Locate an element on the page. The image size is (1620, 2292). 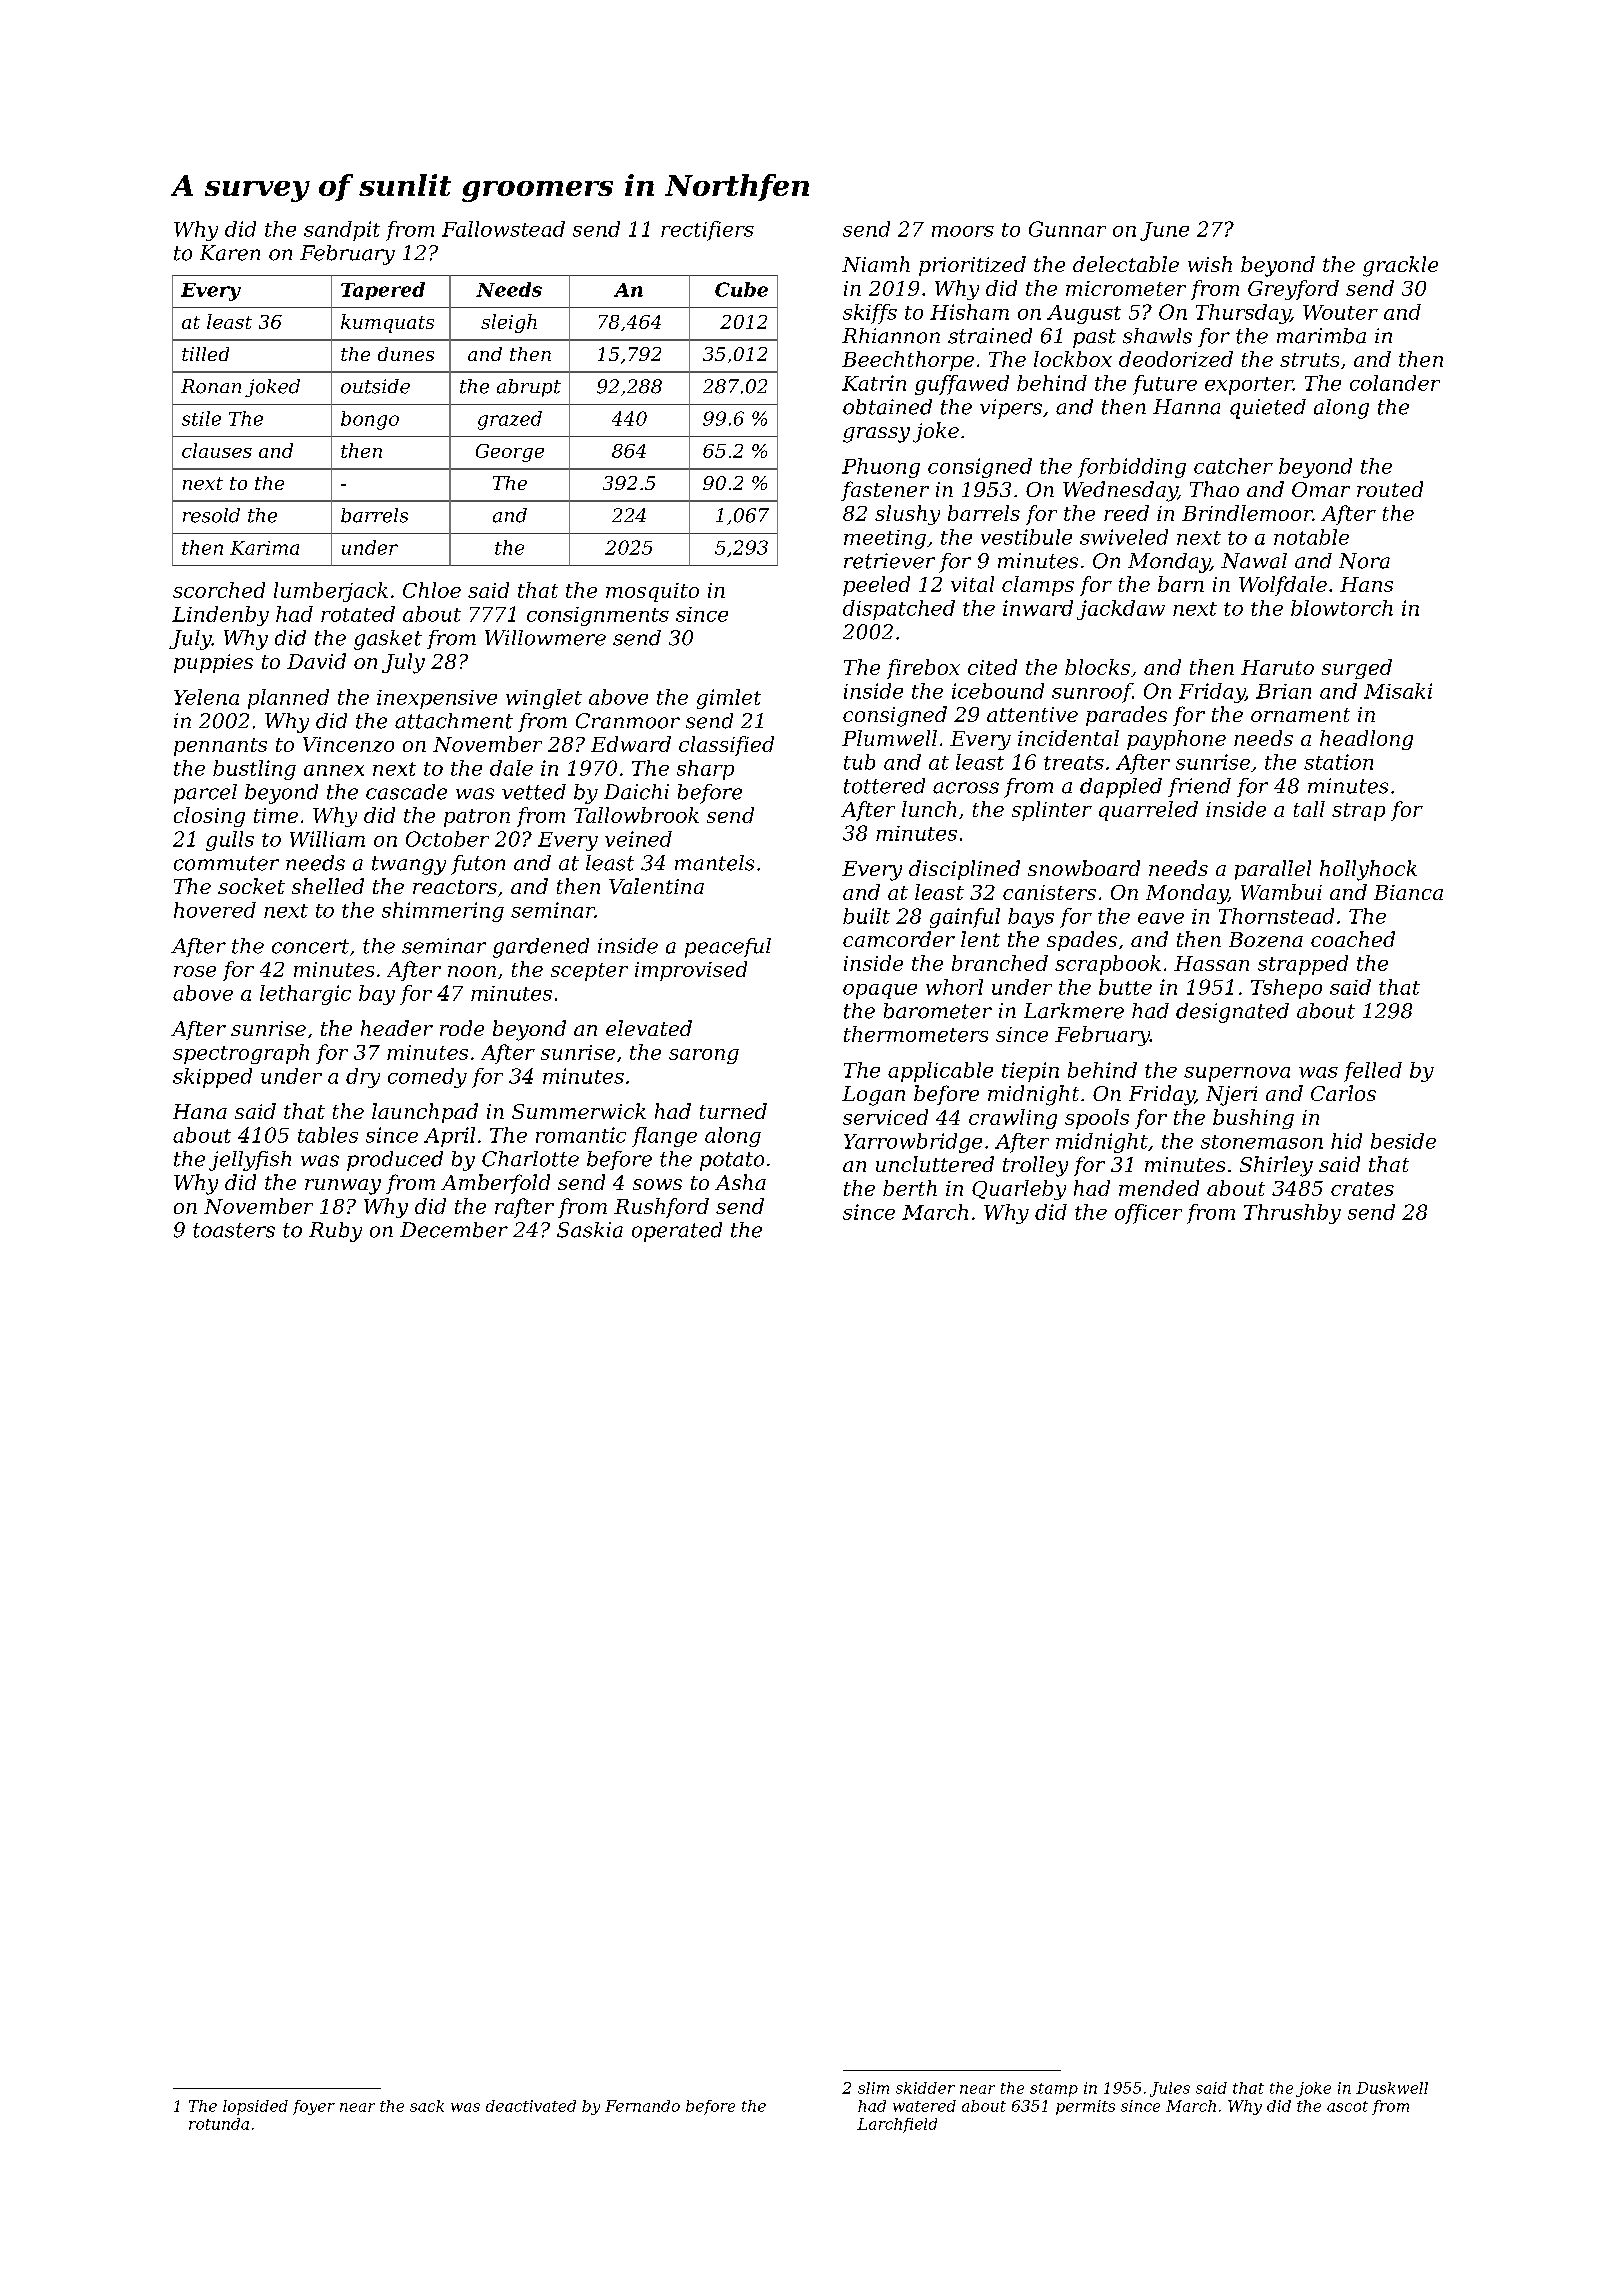
moors is located at coordinates (963, 231).
